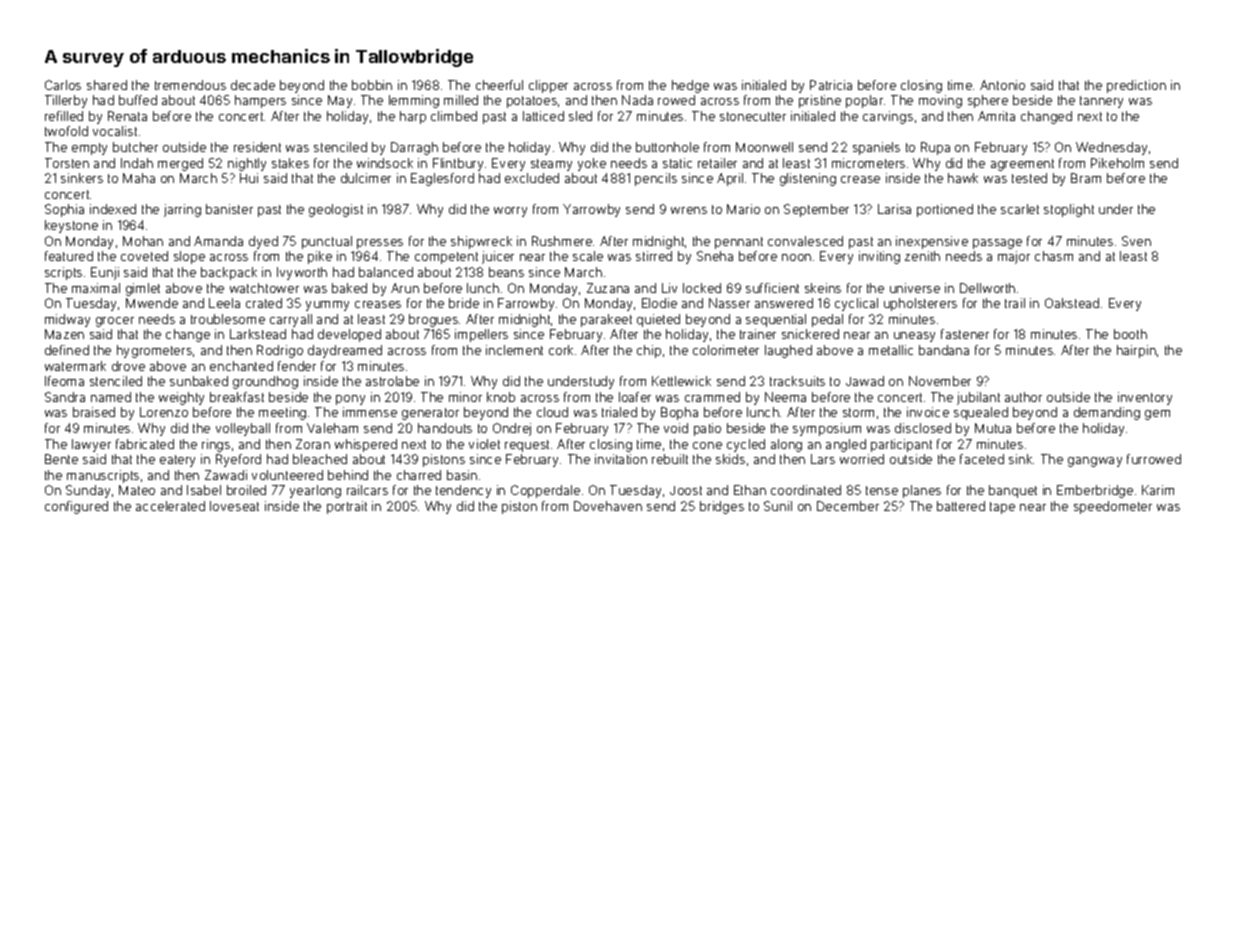 The width and height of the screenshot is (1233, 952). Describe the element at coordinates (392, 381) in the screenshot. I see `astrolabe` at that location.
